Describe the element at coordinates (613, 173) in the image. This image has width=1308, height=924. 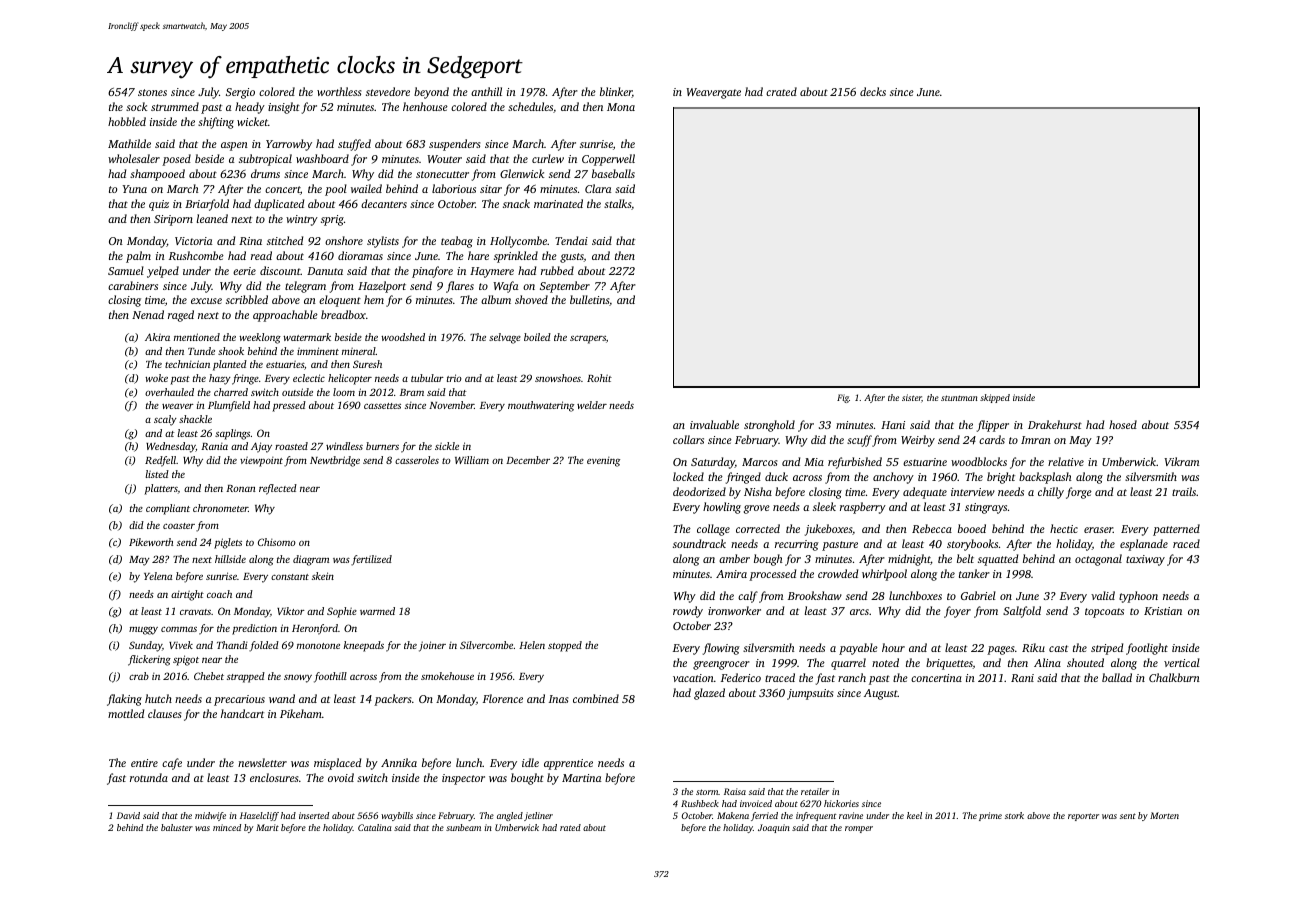
I see `baseballs` at that location.
